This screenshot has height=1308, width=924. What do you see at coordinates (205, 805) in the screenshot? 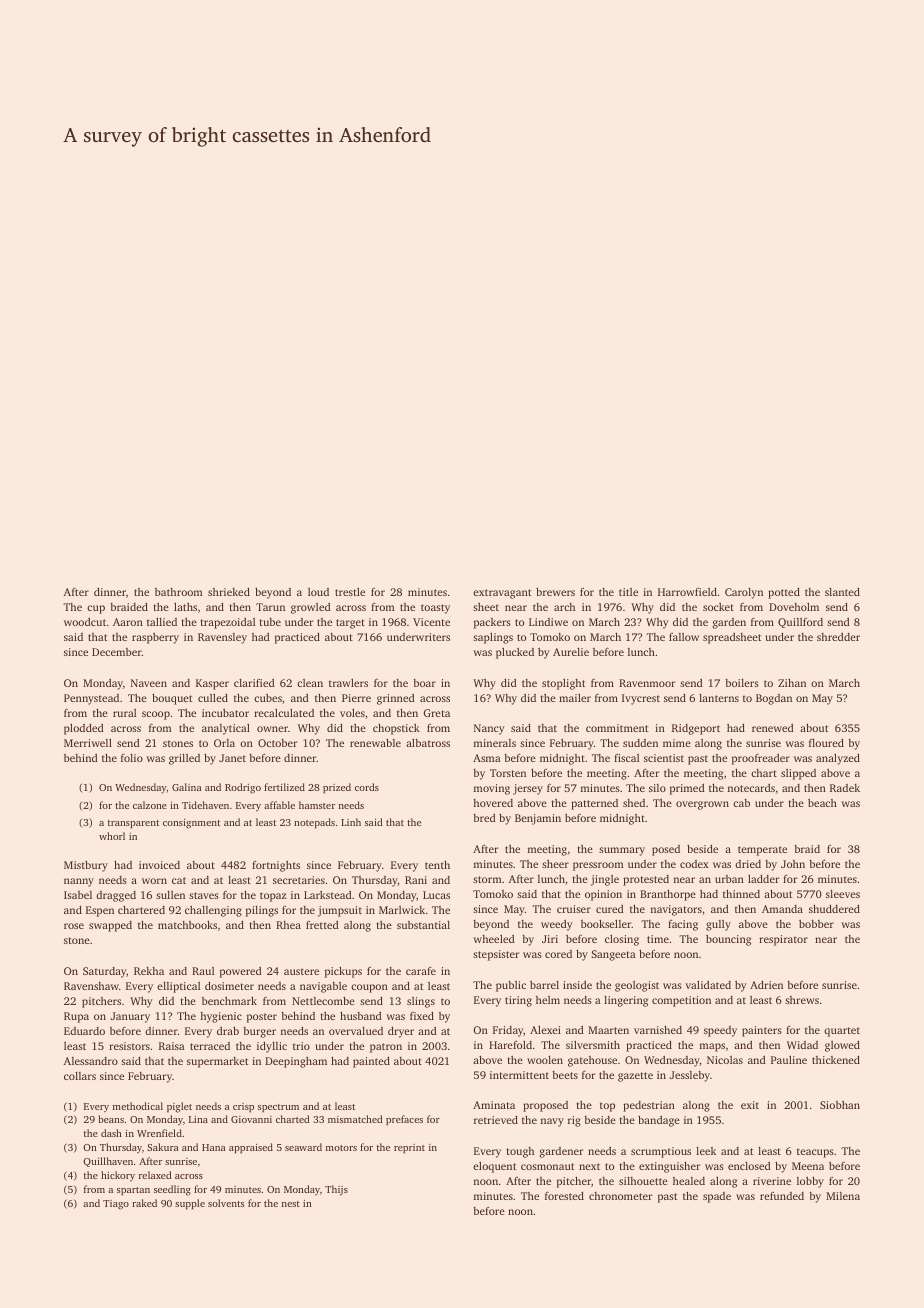
I see `Tidehaven` at bounding box center [205, 805].
